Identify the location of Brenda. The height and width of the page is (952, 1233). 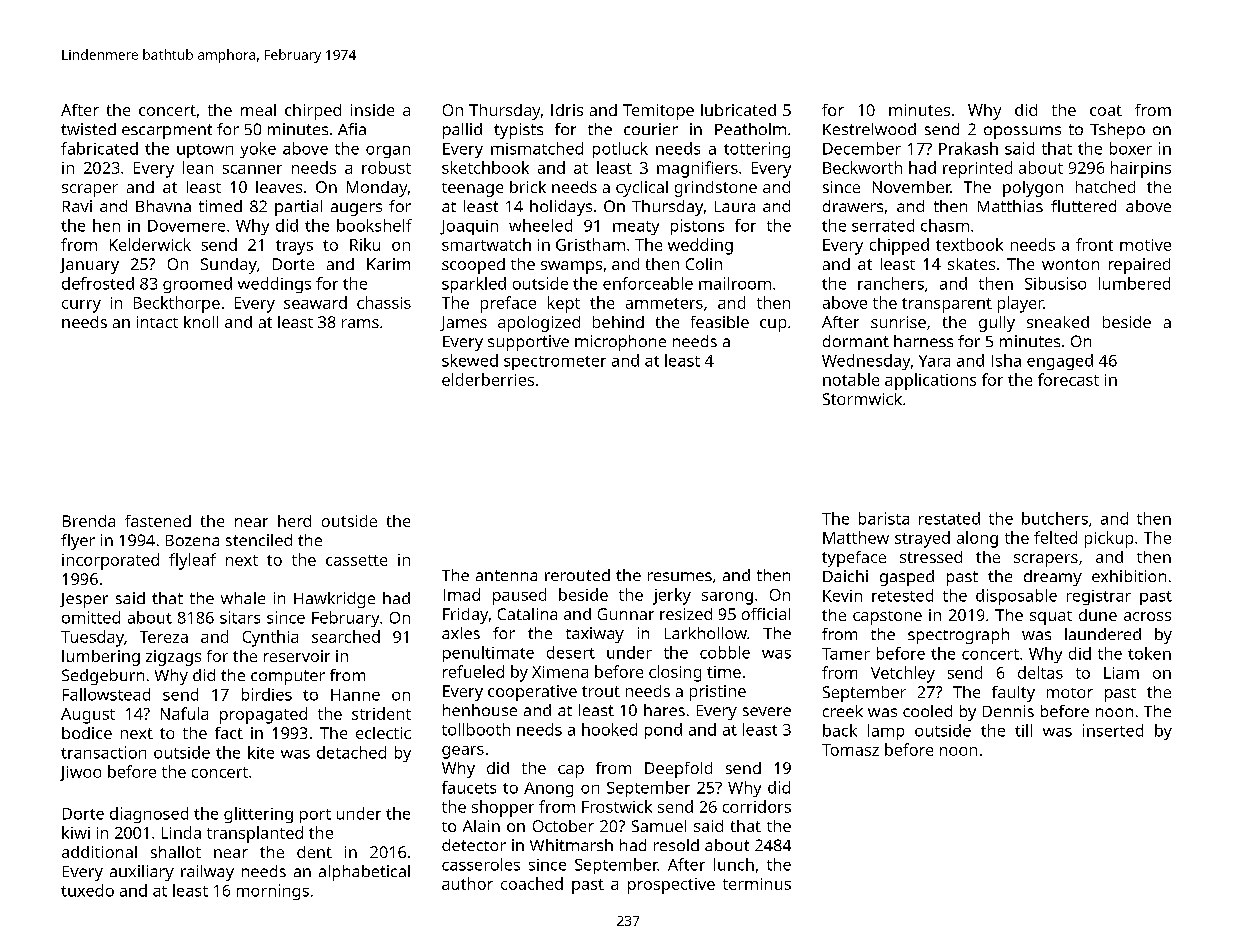
(89, 521).
